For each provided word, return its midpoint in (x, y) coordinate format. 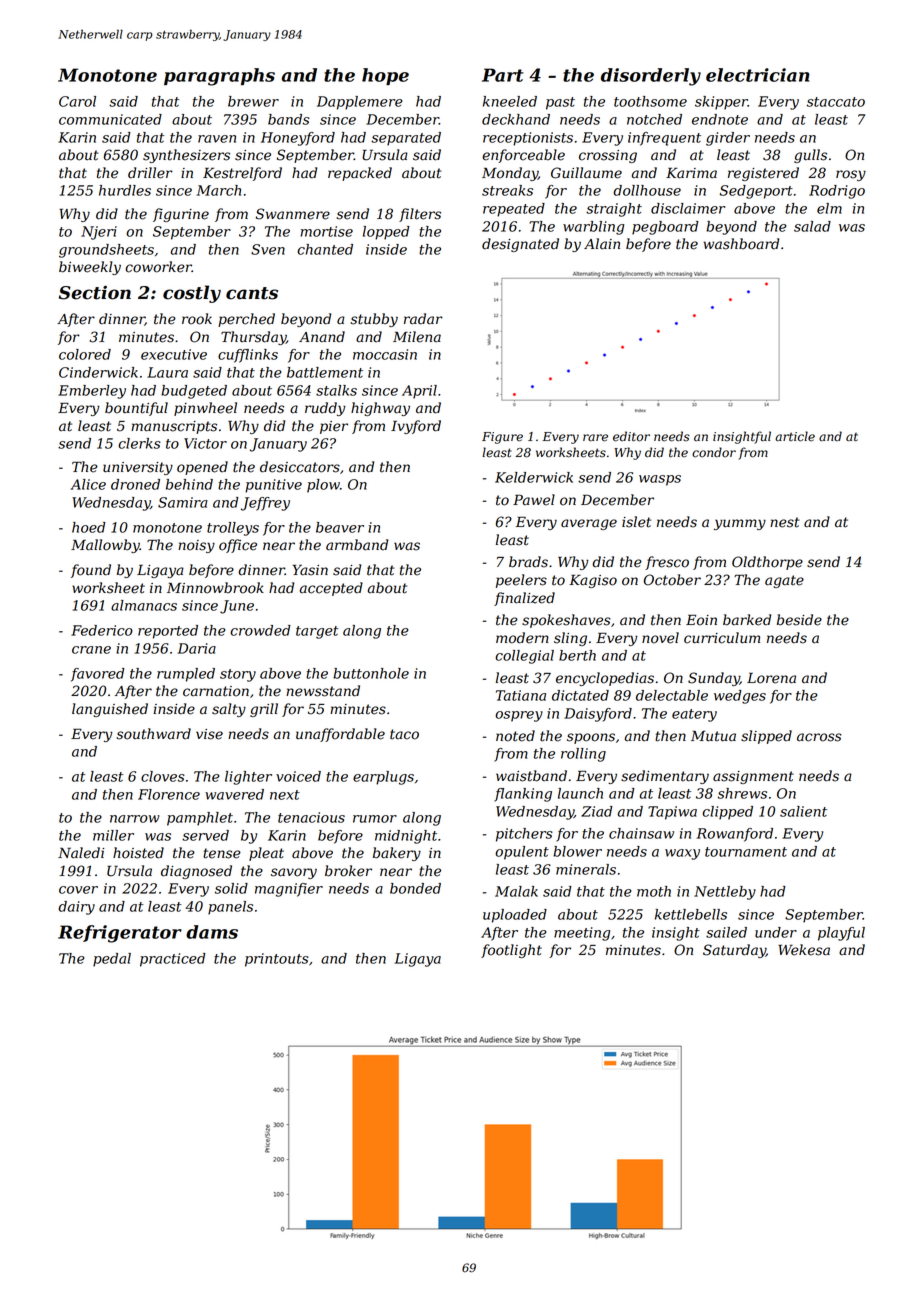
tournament (746, 852)
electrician (757, 75)
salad (812, 226)
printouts (277, 960)
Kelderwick (534, 477)
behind (189, 484)
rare (595, 438)
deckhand (516, 119)
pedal (112, 960)
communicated (110, 119)
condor (714, 452)
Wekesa (804, 950)
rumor (375, 819)
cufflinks (248, 356)
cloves (163, 776)
